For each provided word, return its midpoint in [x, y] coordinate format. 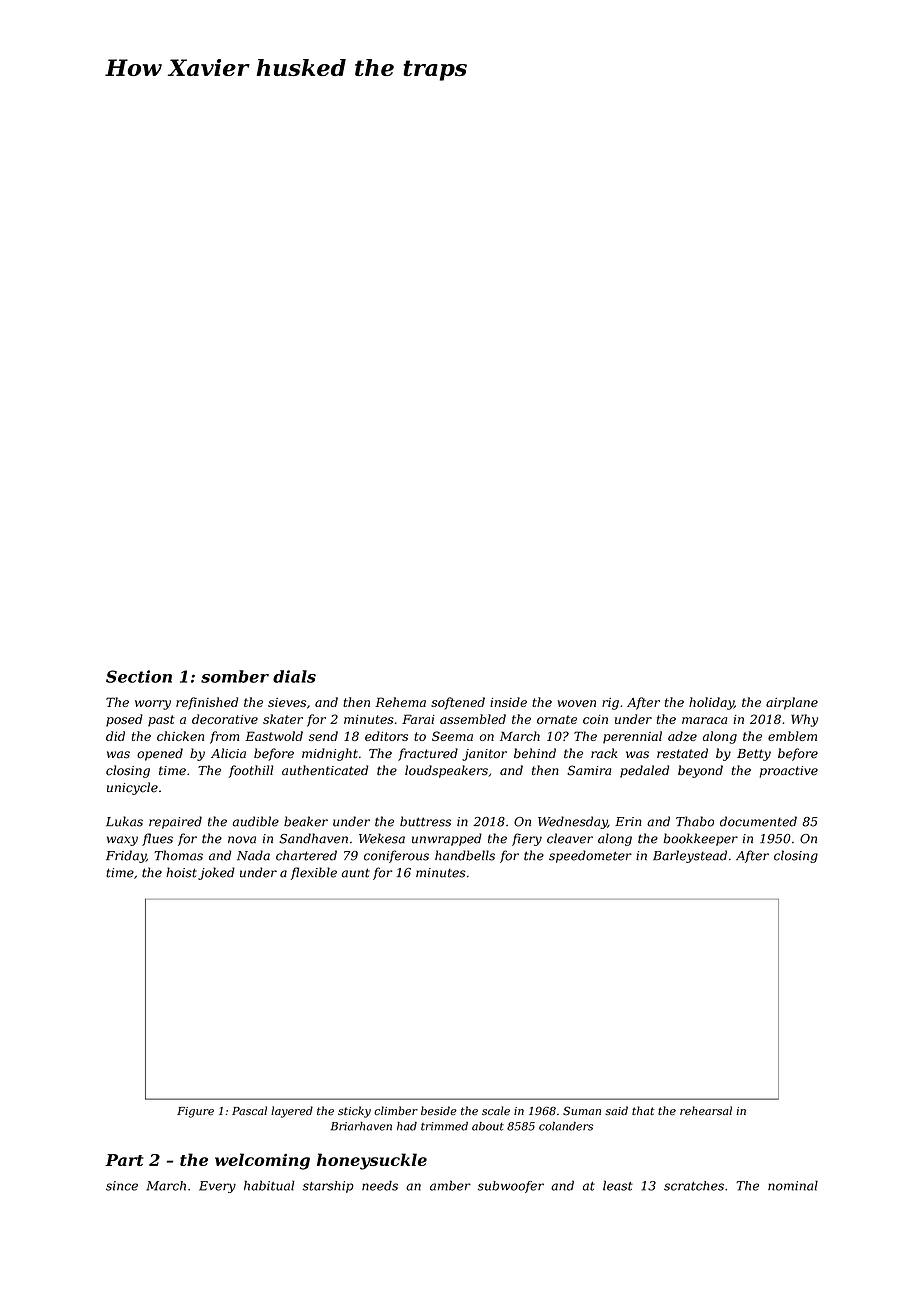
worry [153, 705]
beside [439, 1110]
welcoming [262, 1161]
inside [508, 702]
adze [682, 736]
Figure [195, 1112]
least [618, 1185]
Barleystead [690, 856]
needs [380, 1185]
